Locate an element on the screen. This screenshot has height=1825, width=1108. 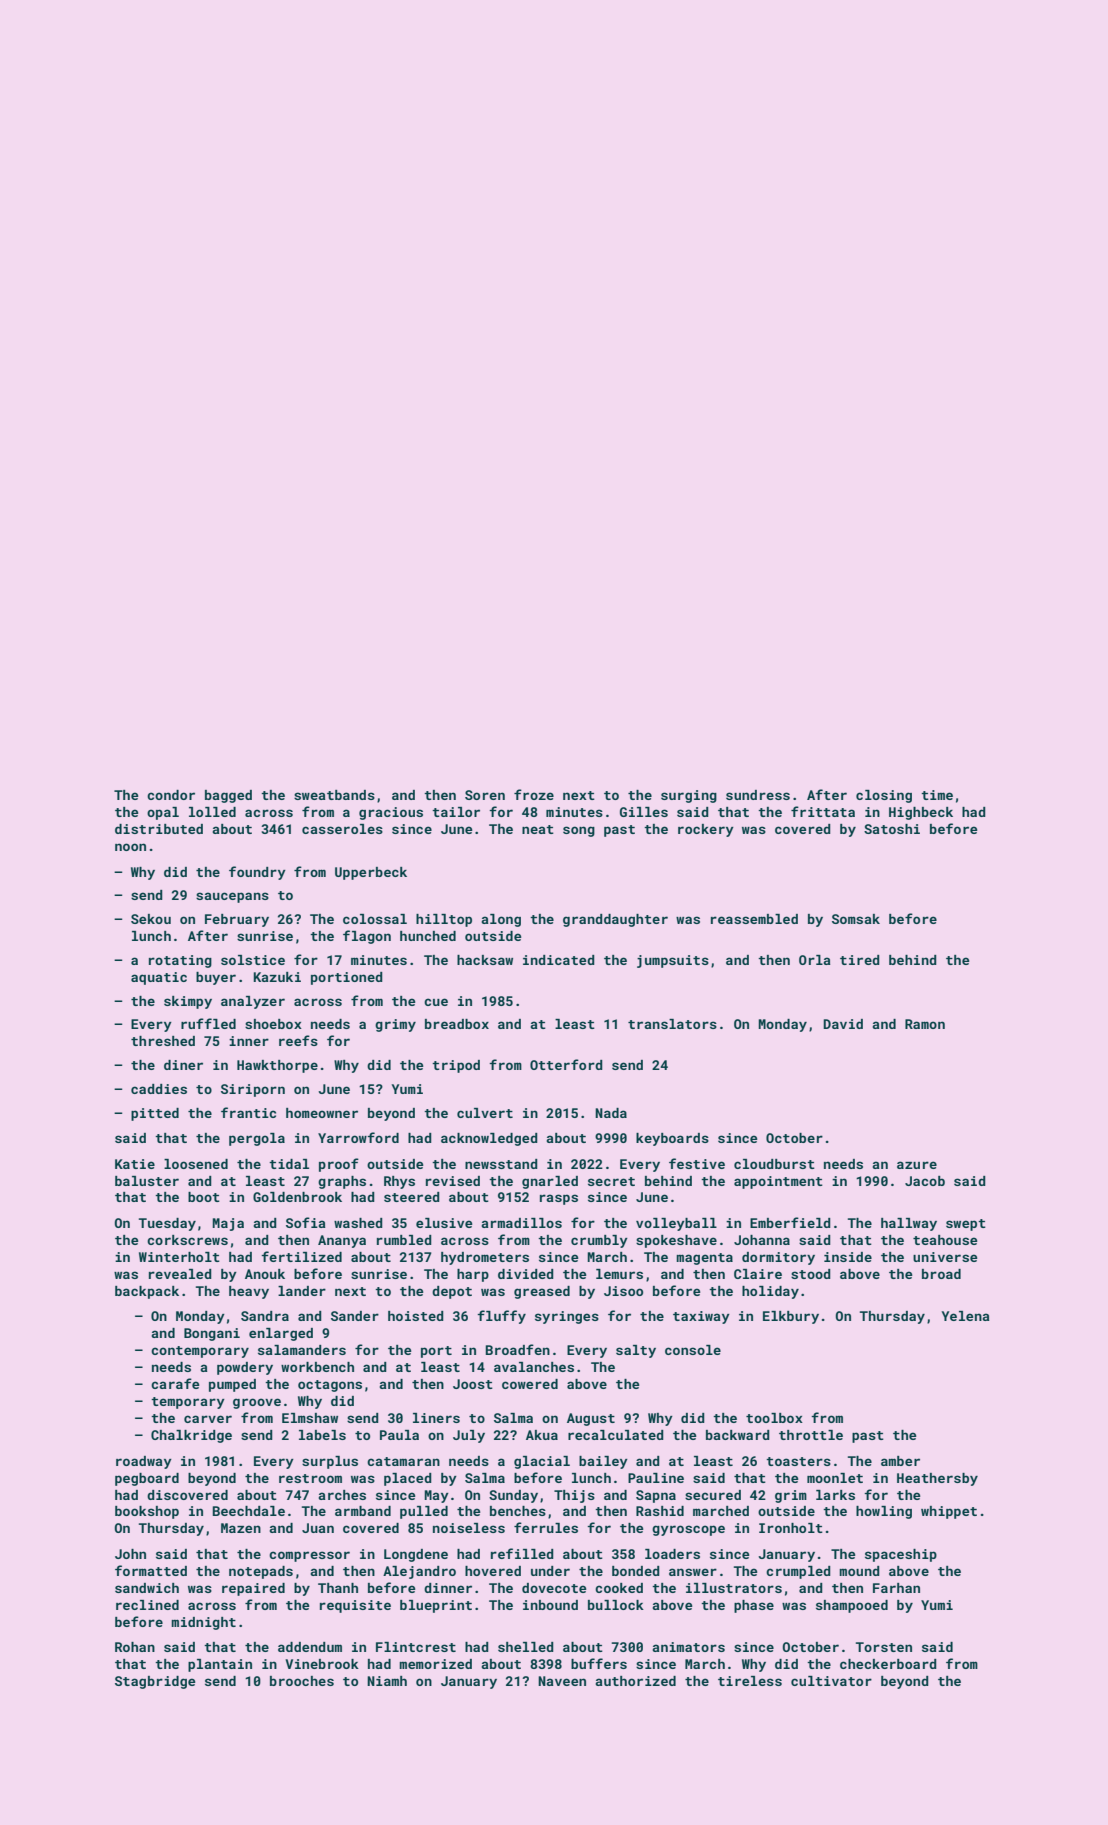
bagged is located at coordinates (228, 796).
